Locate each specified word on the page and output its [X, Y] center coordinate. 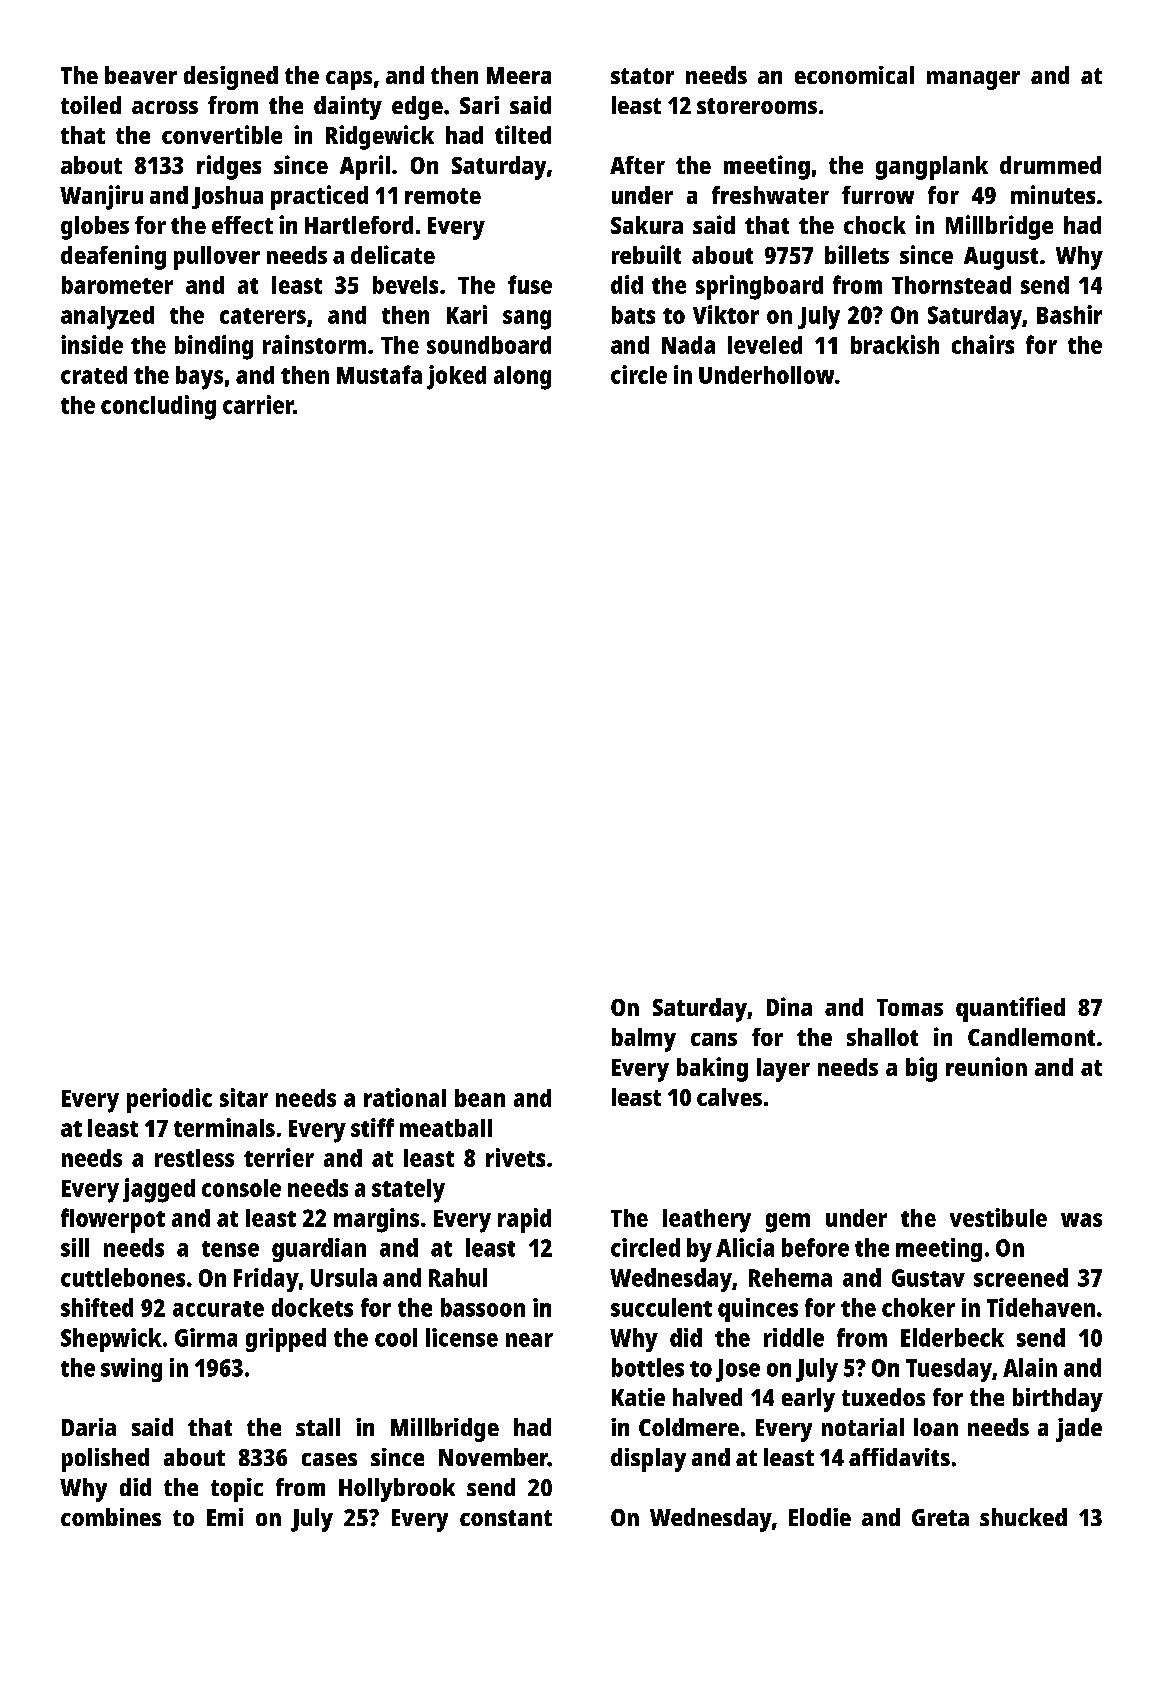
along [522, 378]
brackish [895, 344]
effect [242, 225]
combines [111, 1517]
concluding [158, 407]
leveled [765, 345]
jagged [159, 1190]
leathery [707, 1221]
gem [788, 1223]
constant [506, 1518]
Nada [688, 345]
